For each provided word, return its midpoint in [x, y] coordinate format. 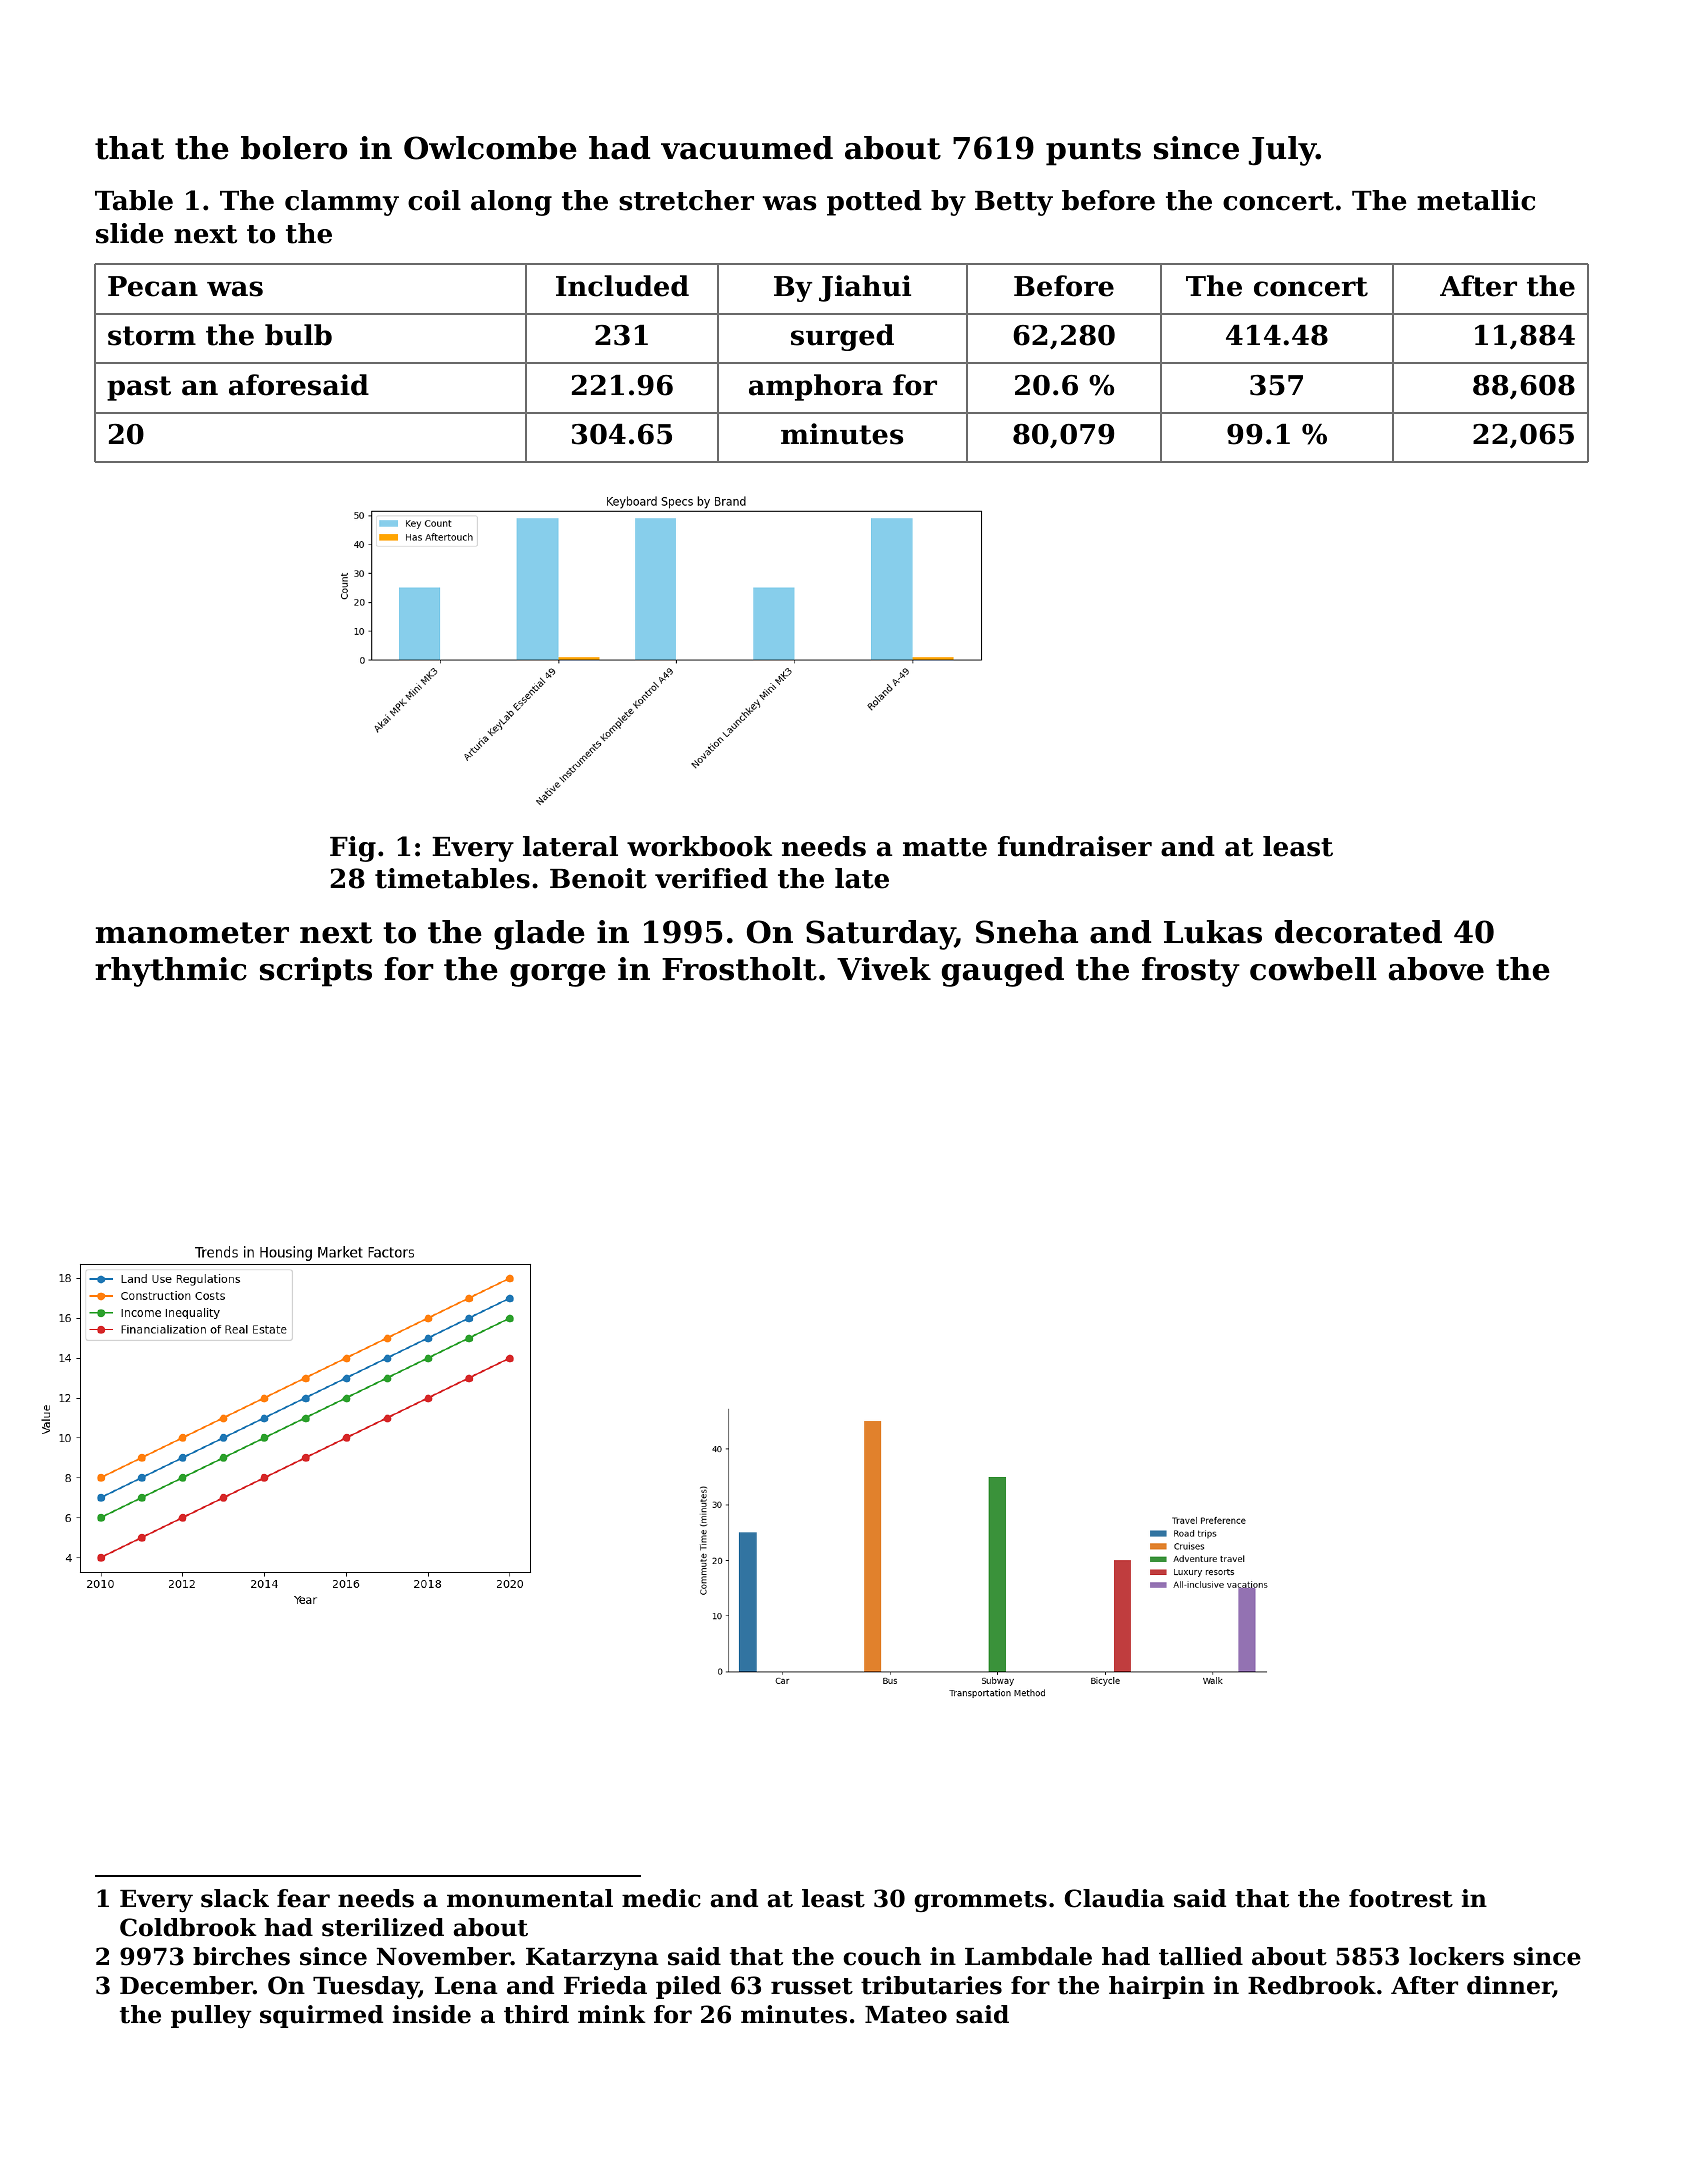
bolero [294, 148]
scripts [316, 972]
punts [1093, 152]
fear [303, 1898]
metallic [1476, 200]
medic [661, 1898]
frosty [1191, 972]
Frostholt [739, 969]
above [1436, 969]
